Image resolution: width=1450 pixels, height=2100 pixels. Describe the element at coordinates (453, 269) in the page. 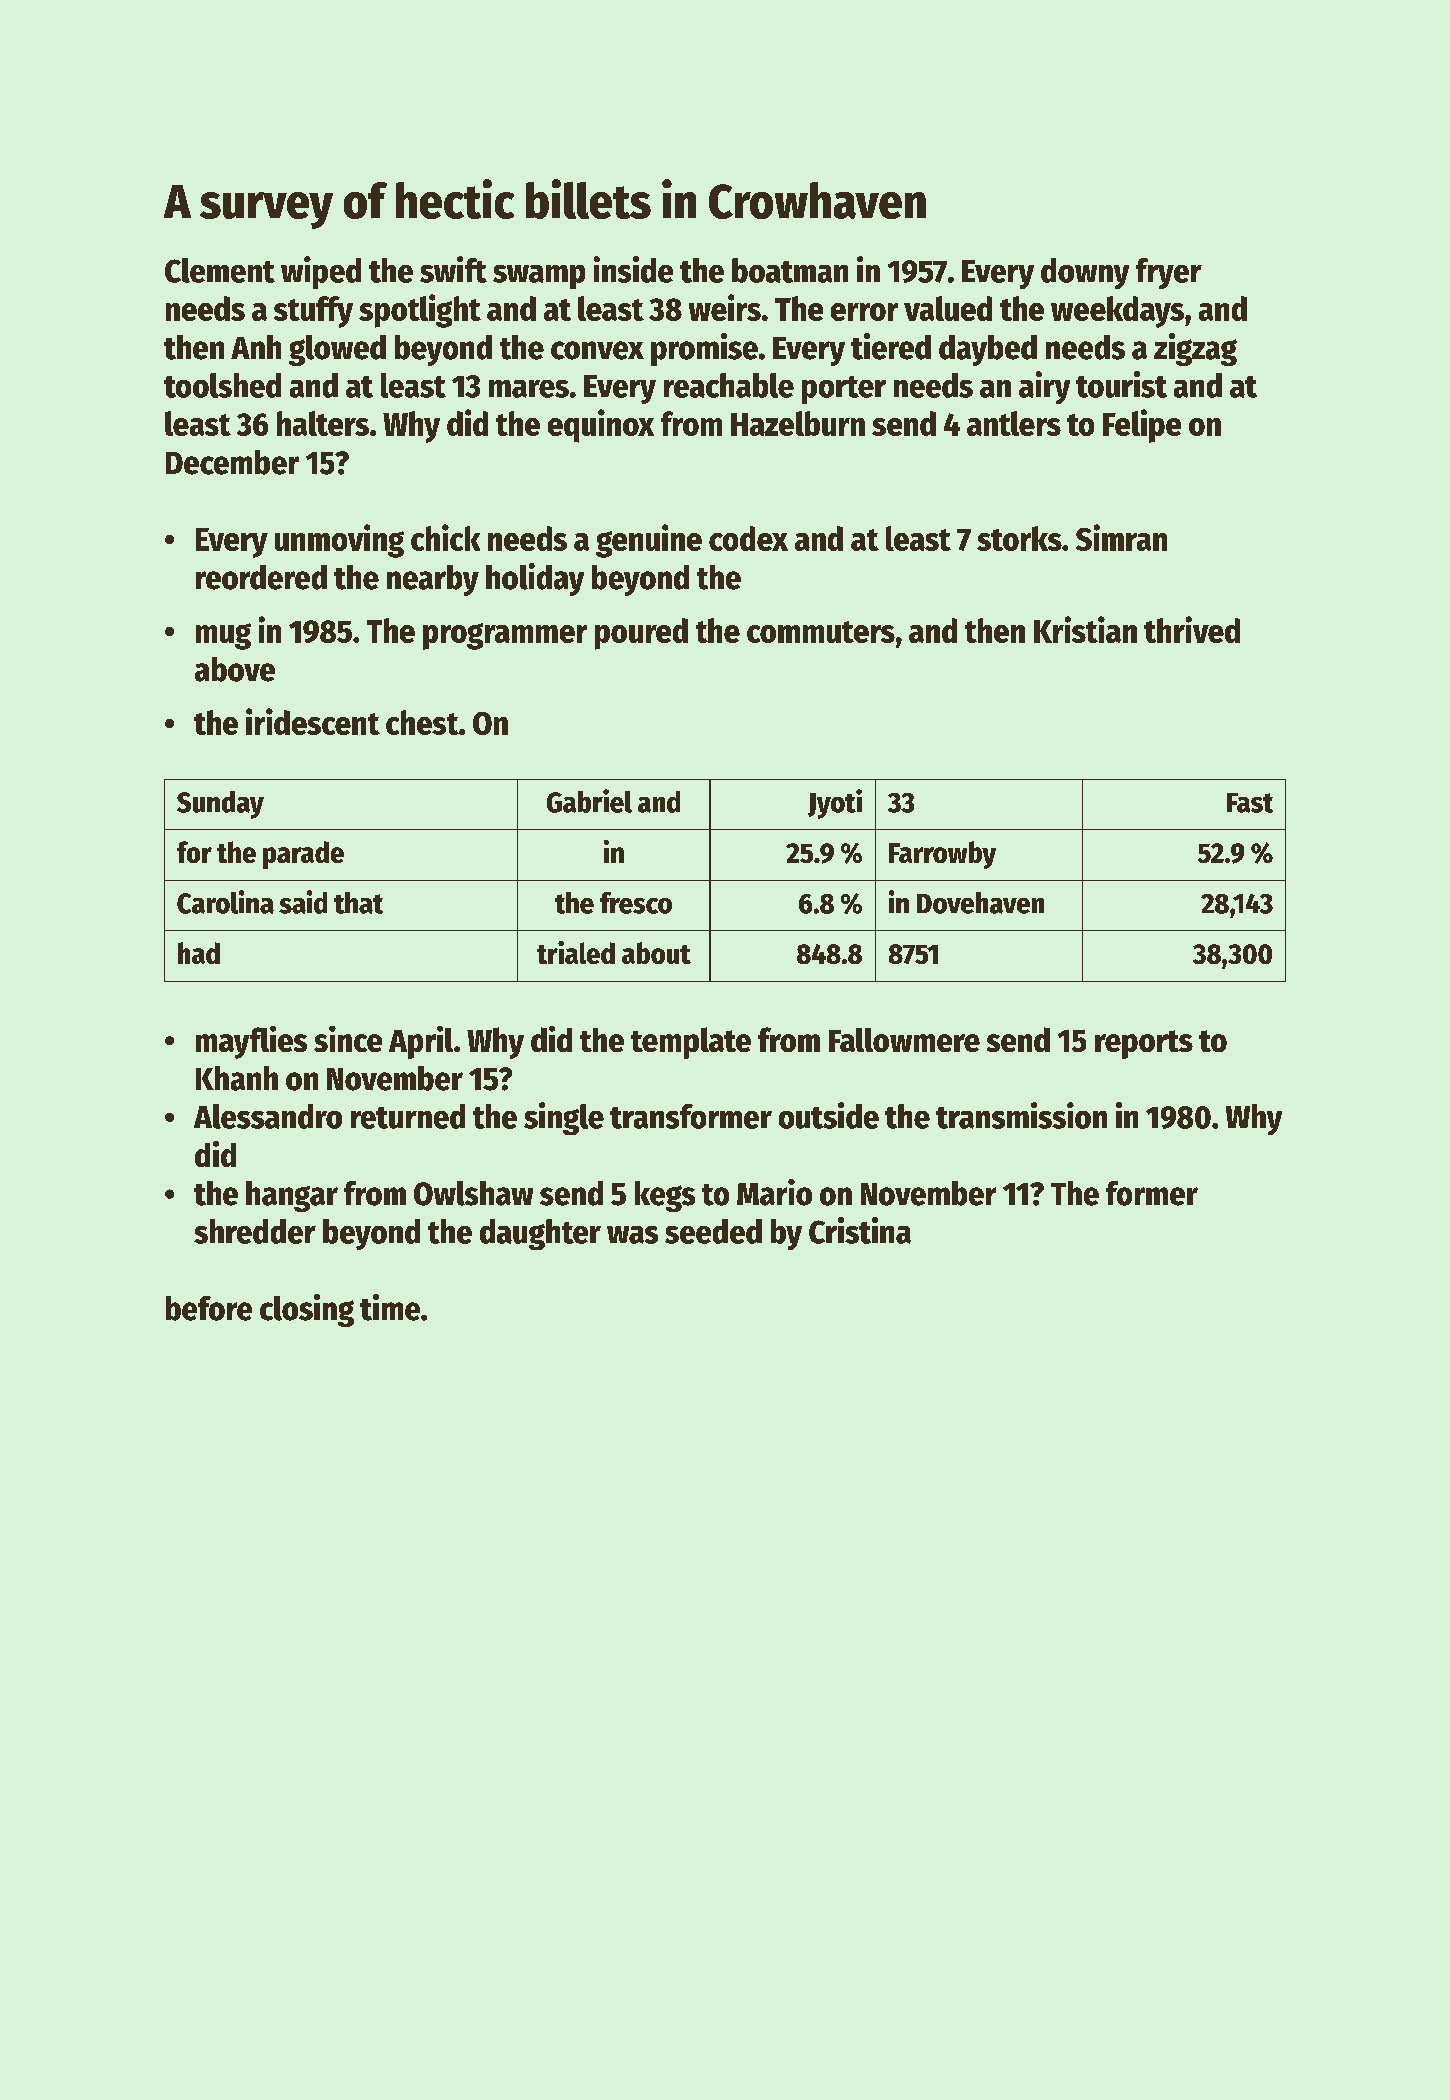

I see `swift` at that location.
